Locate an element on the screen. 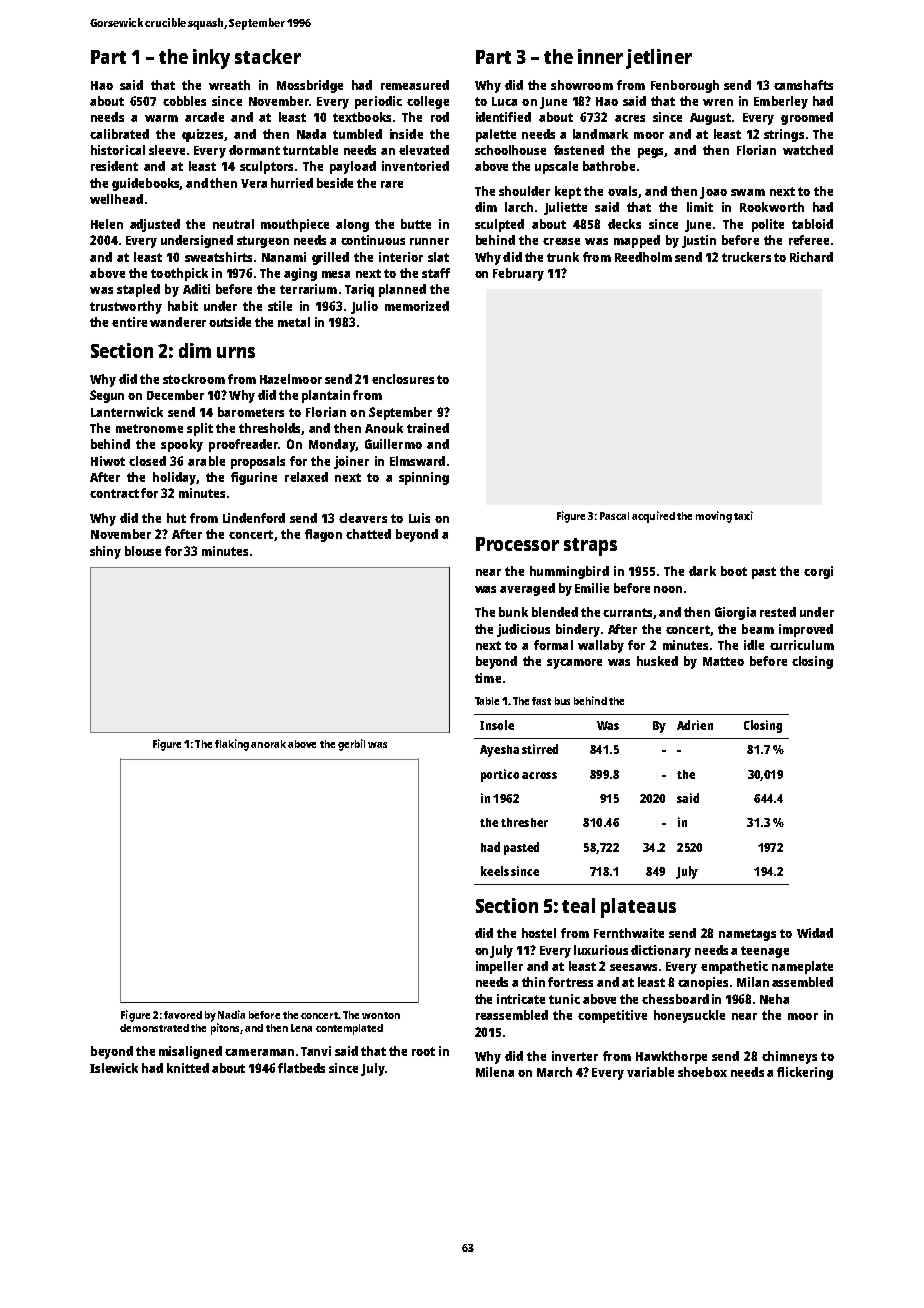  Mossbridge is located at coordinates (310, 86).
